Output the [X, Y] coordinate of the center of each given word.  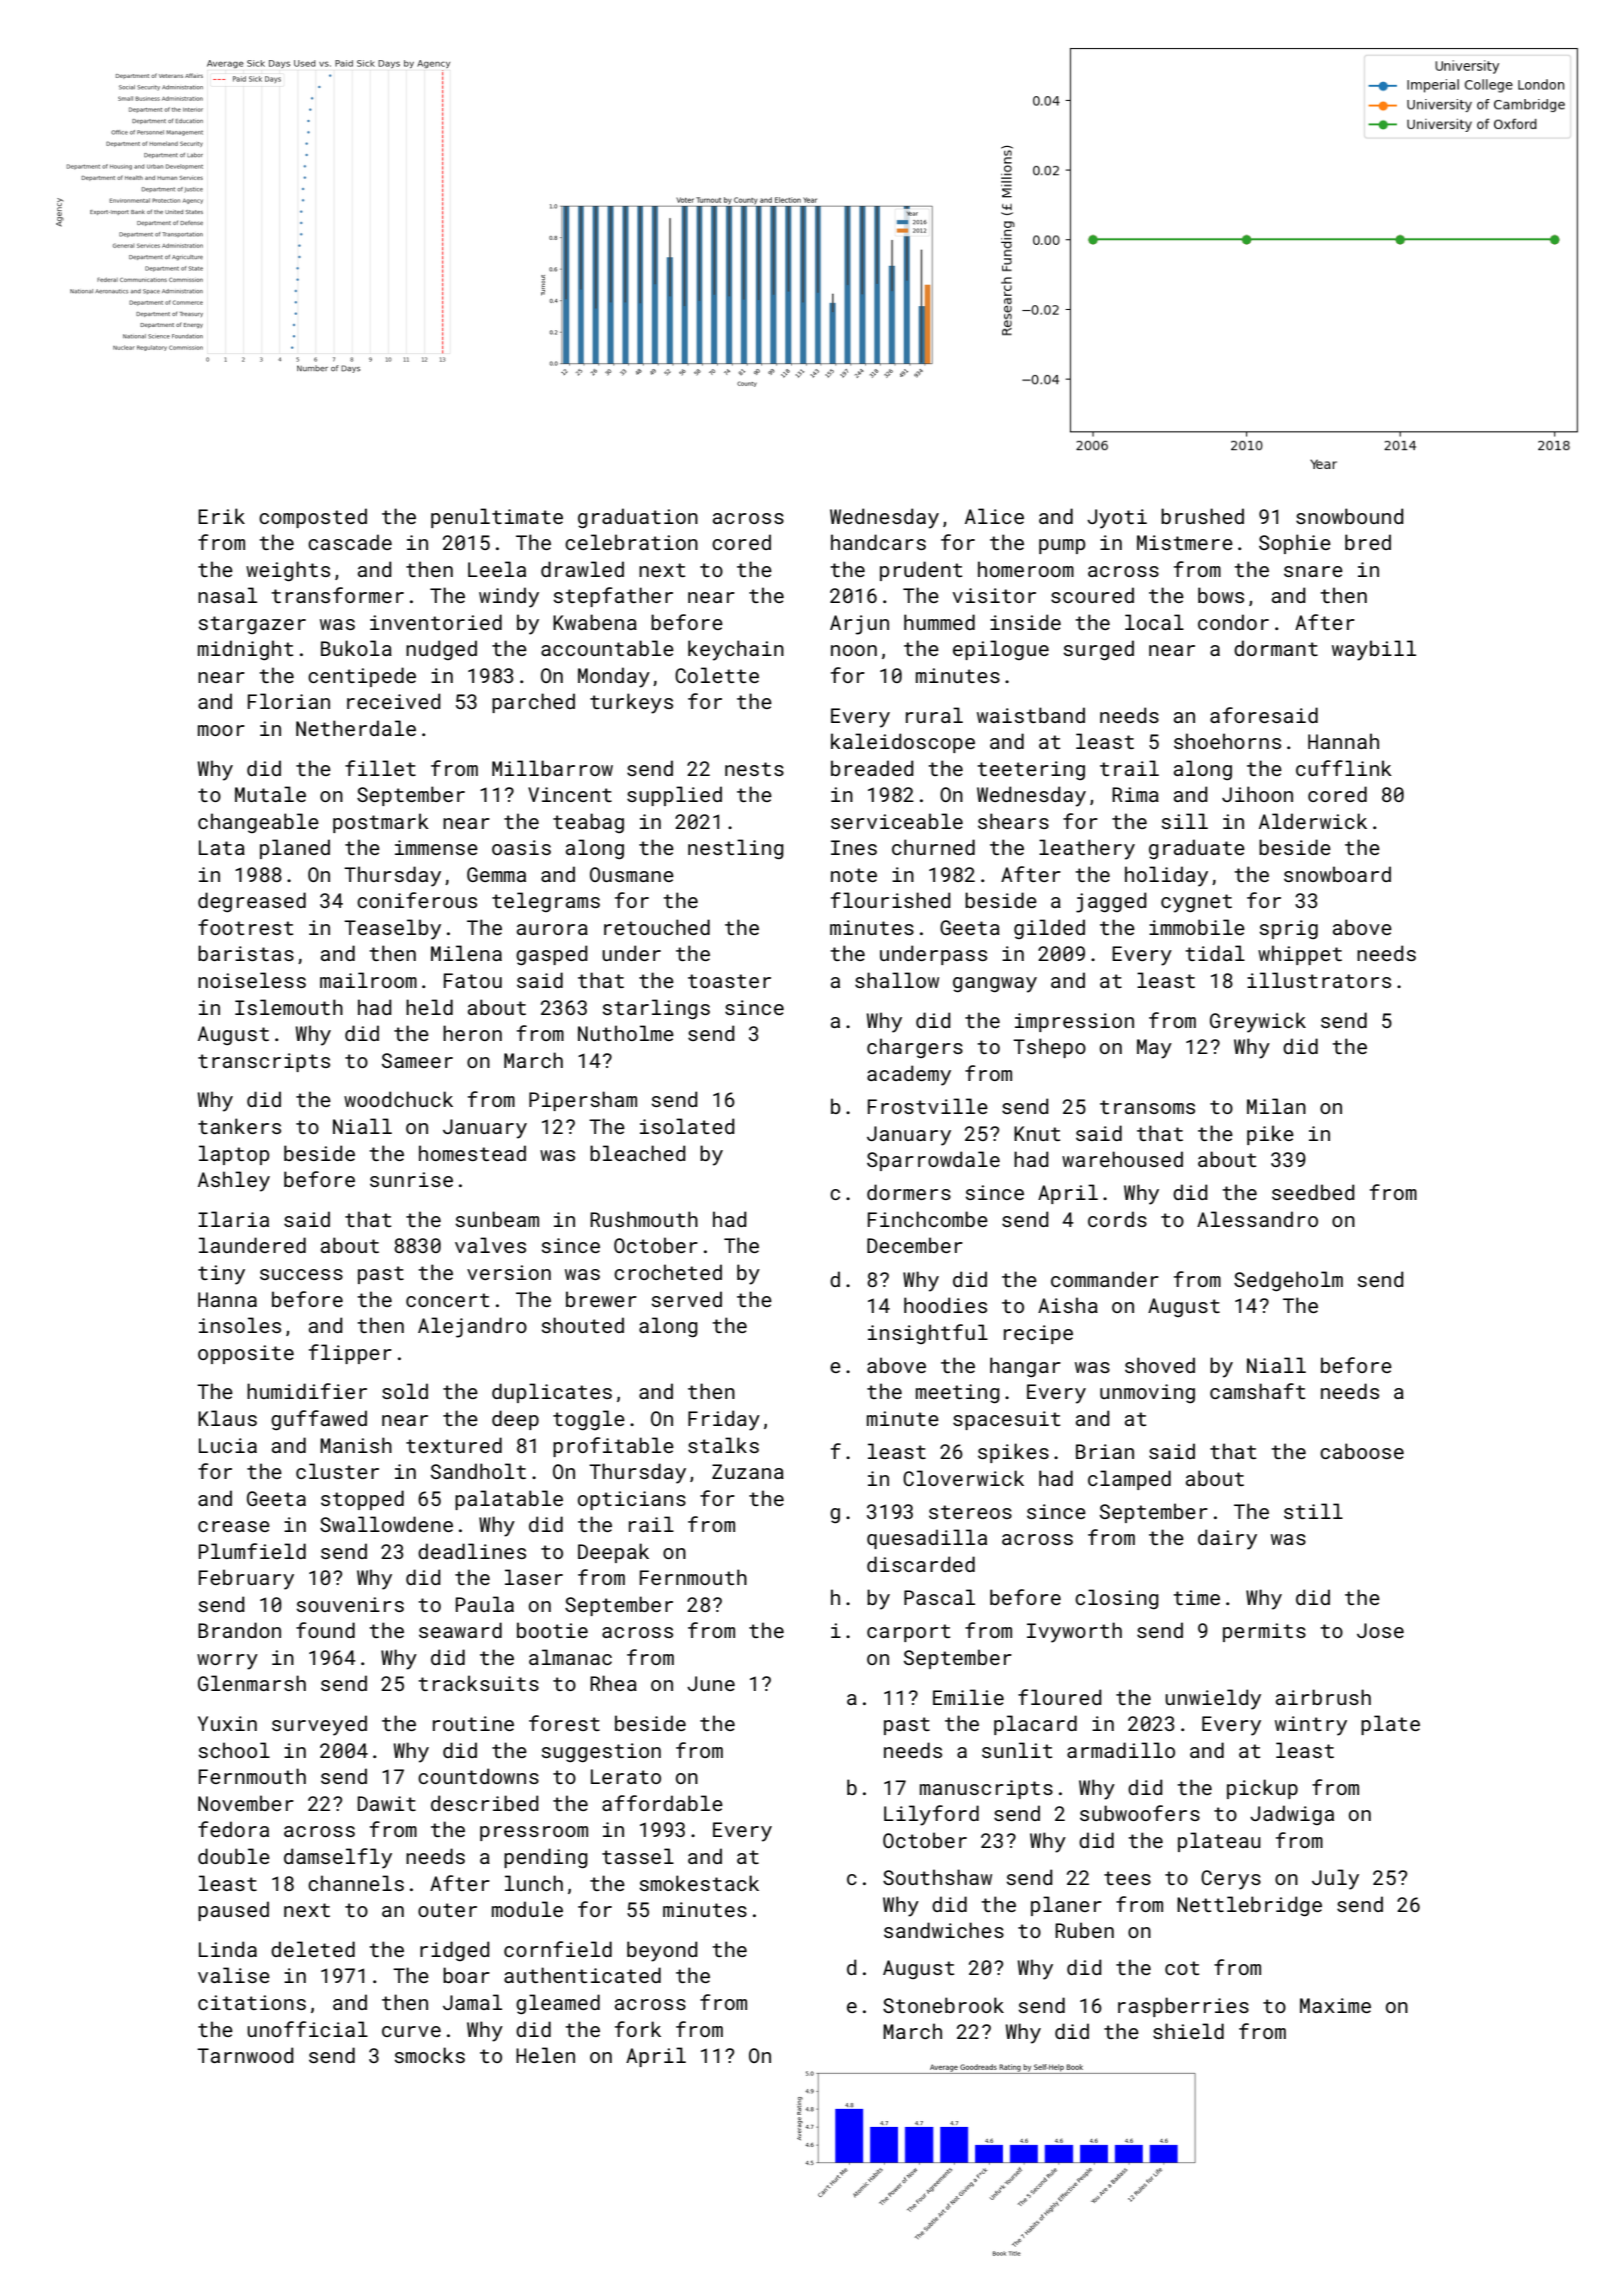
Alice [994, 516]
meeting [958, 1394]
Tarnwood [245, 2055]
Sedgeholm [1288, 1281]
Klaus [227, 1418]
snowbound [1350, 516]
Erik [221, 516]
